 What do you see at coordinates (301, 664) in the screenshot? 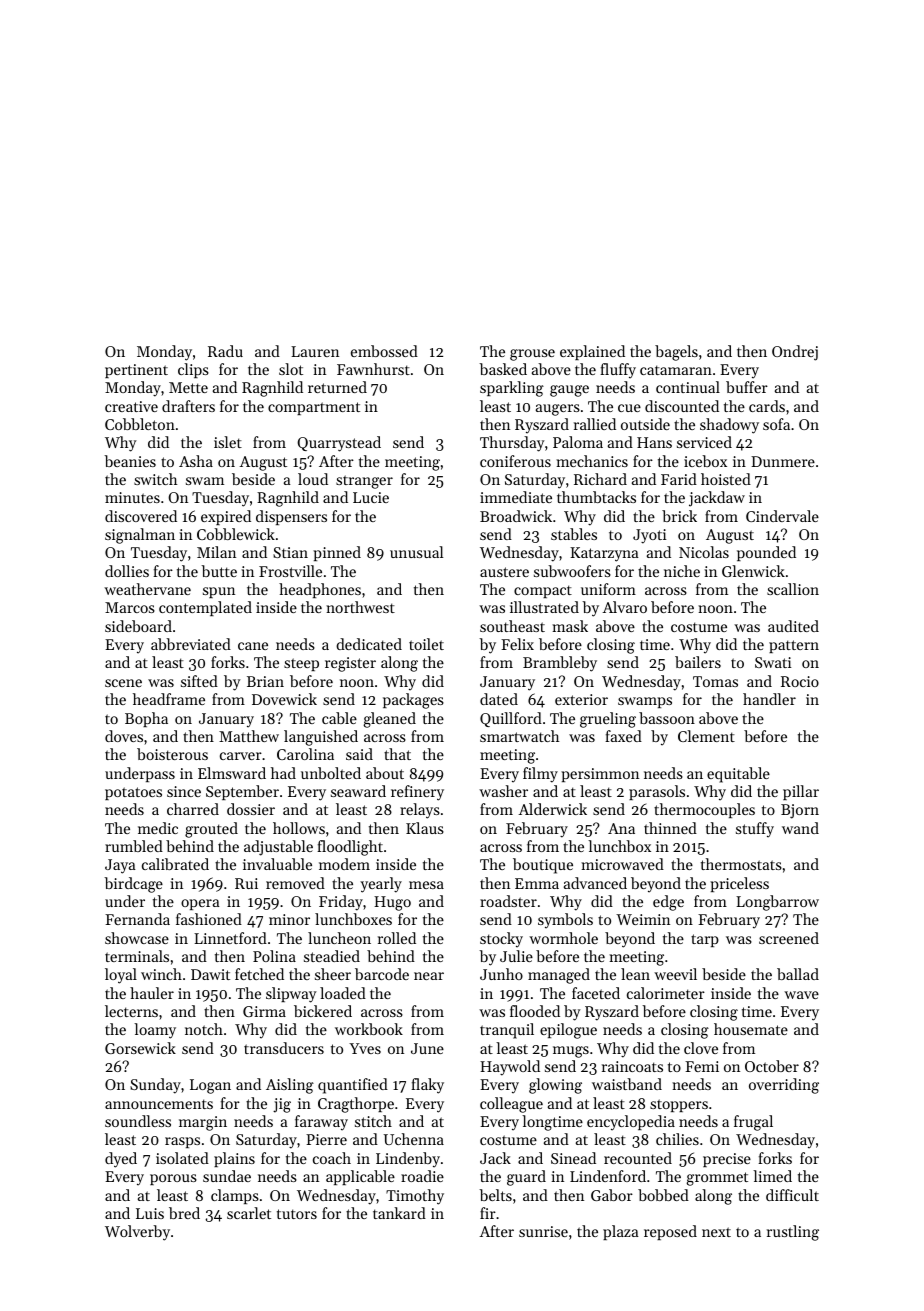
I see `steep` at bounding box center [301, 664].
